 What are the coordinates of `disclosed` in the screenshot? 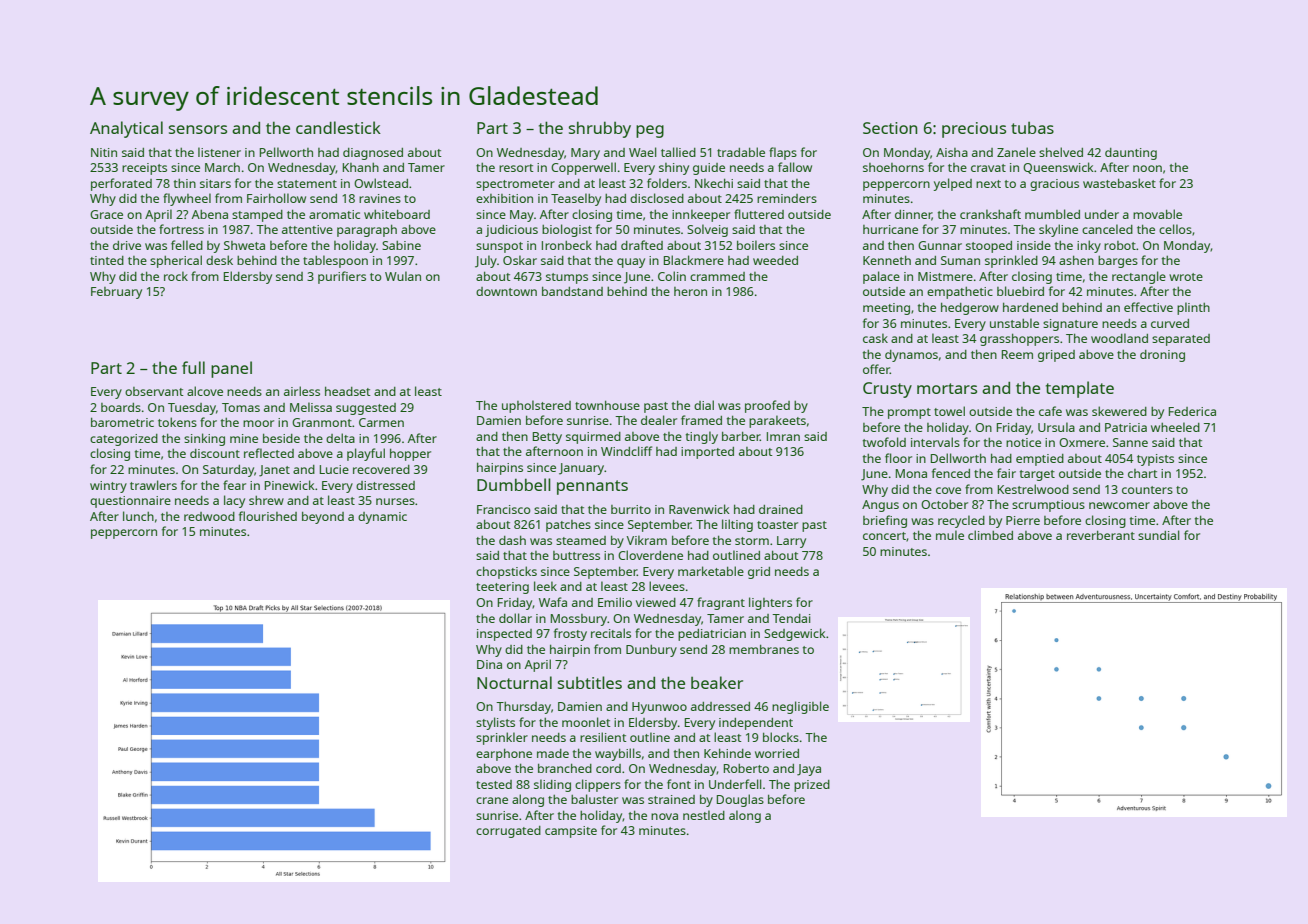 It's located at (657, 198).
